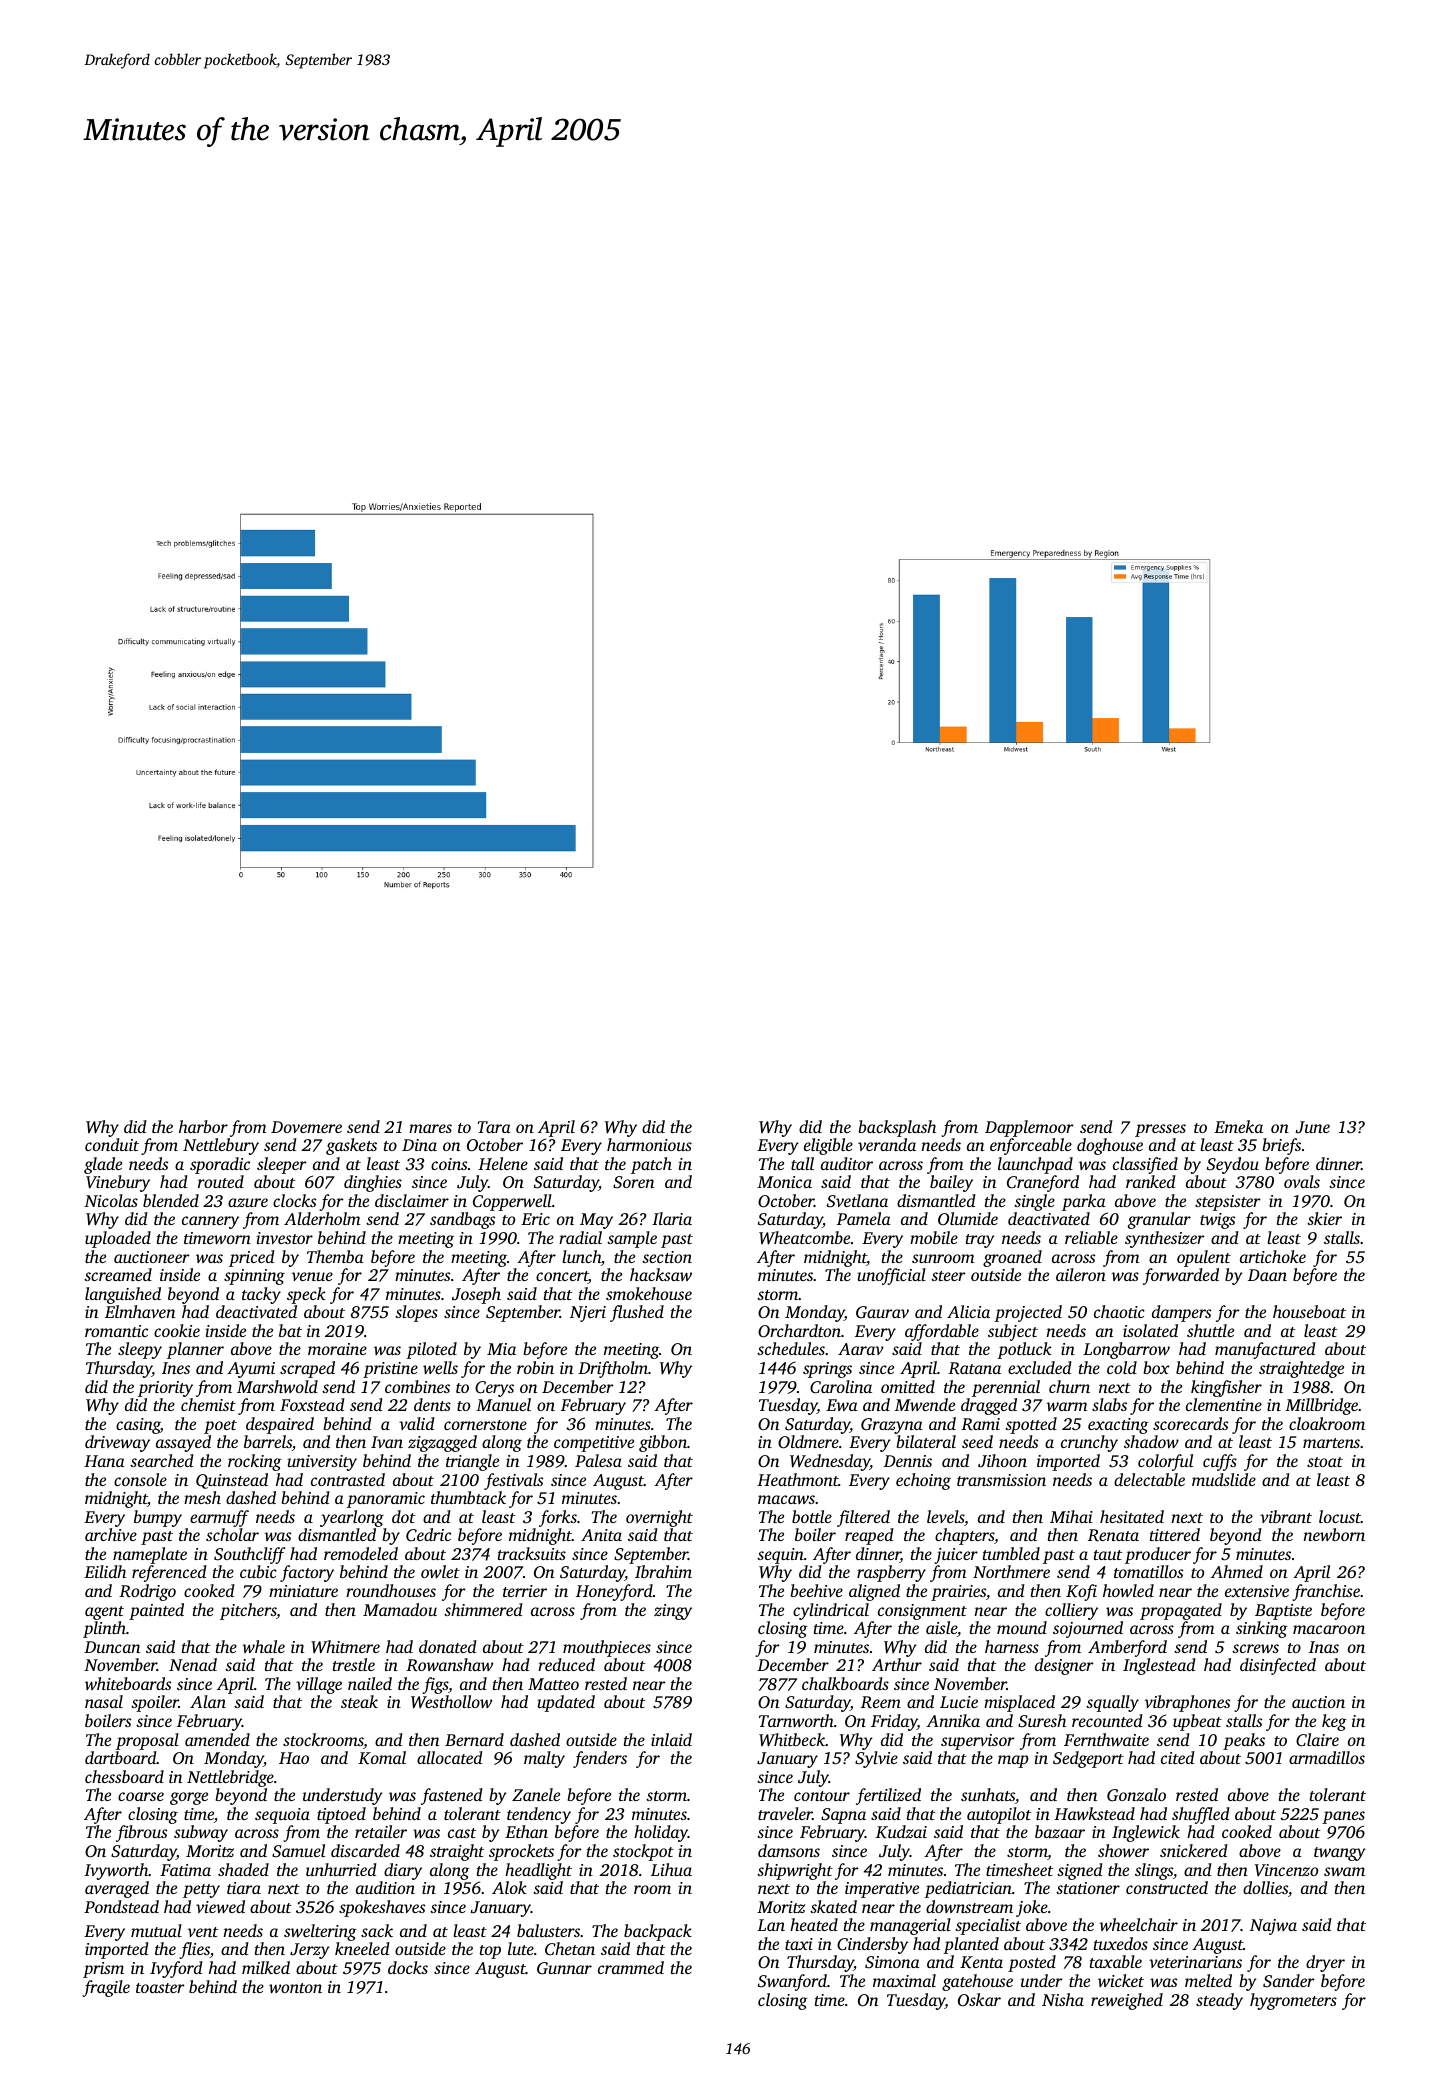 The height and width of the screenshot is (2100, 1450). Describe the element at coordinates (1159, 1666) in the screenshot. I see `Inglestead` at that location.
